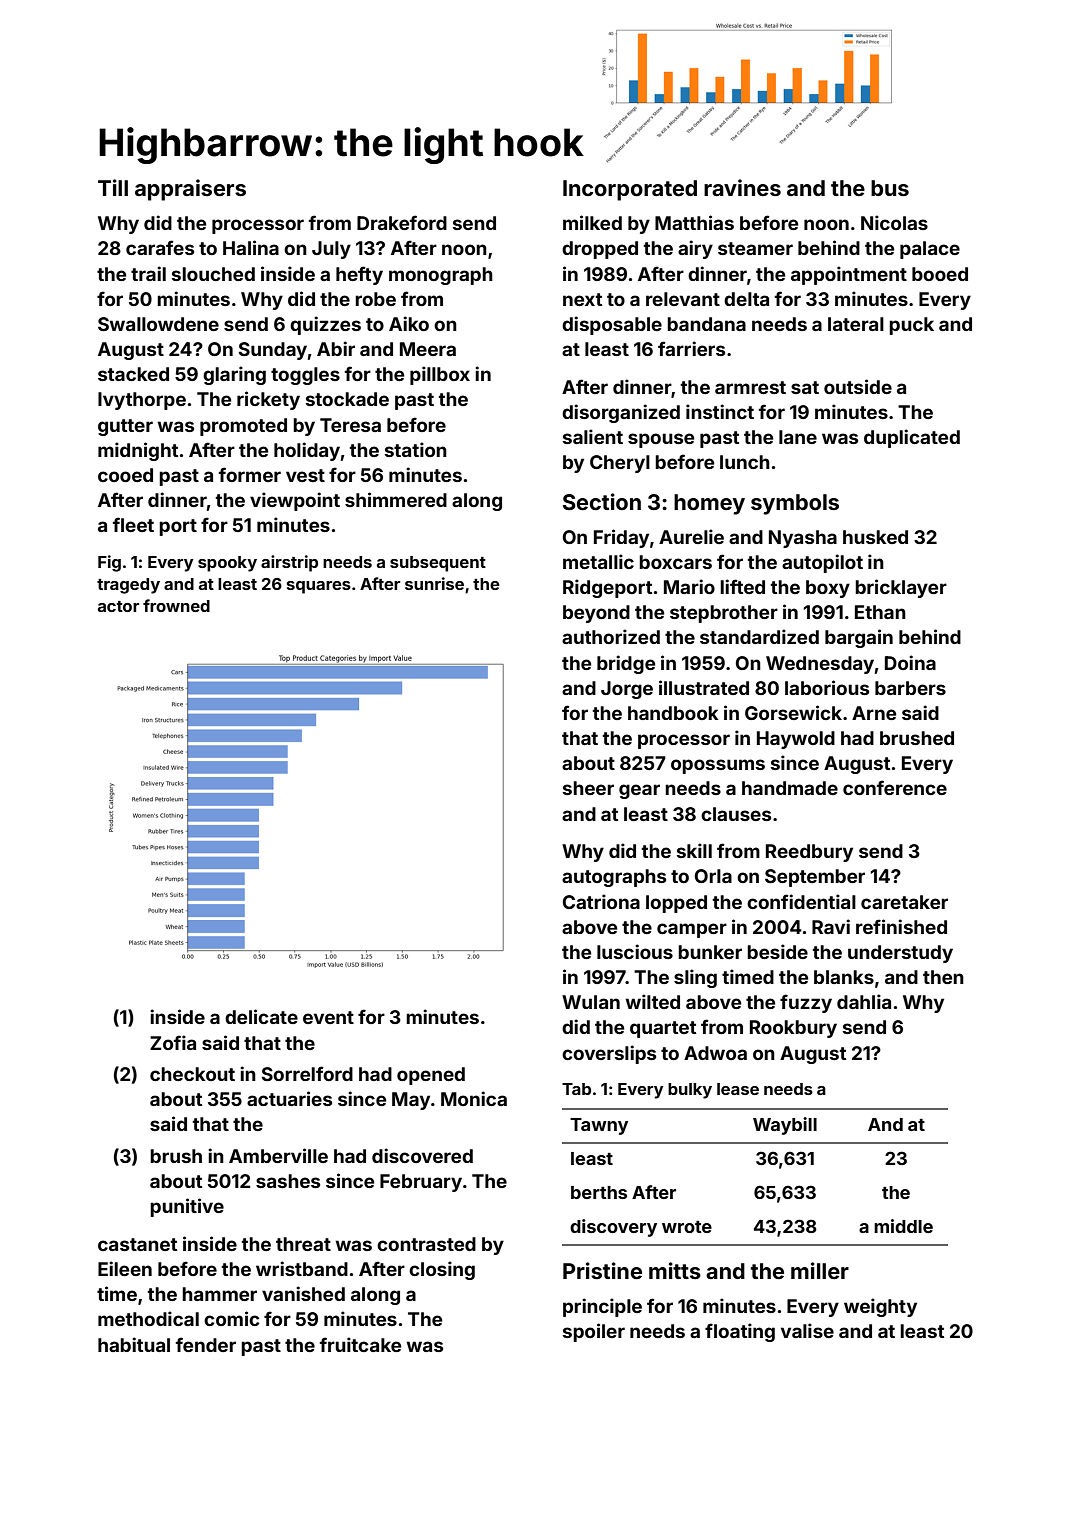 The height and width of the screenshot is (1521, 1071). I want to click on Incorporated, so click(630, 190).
